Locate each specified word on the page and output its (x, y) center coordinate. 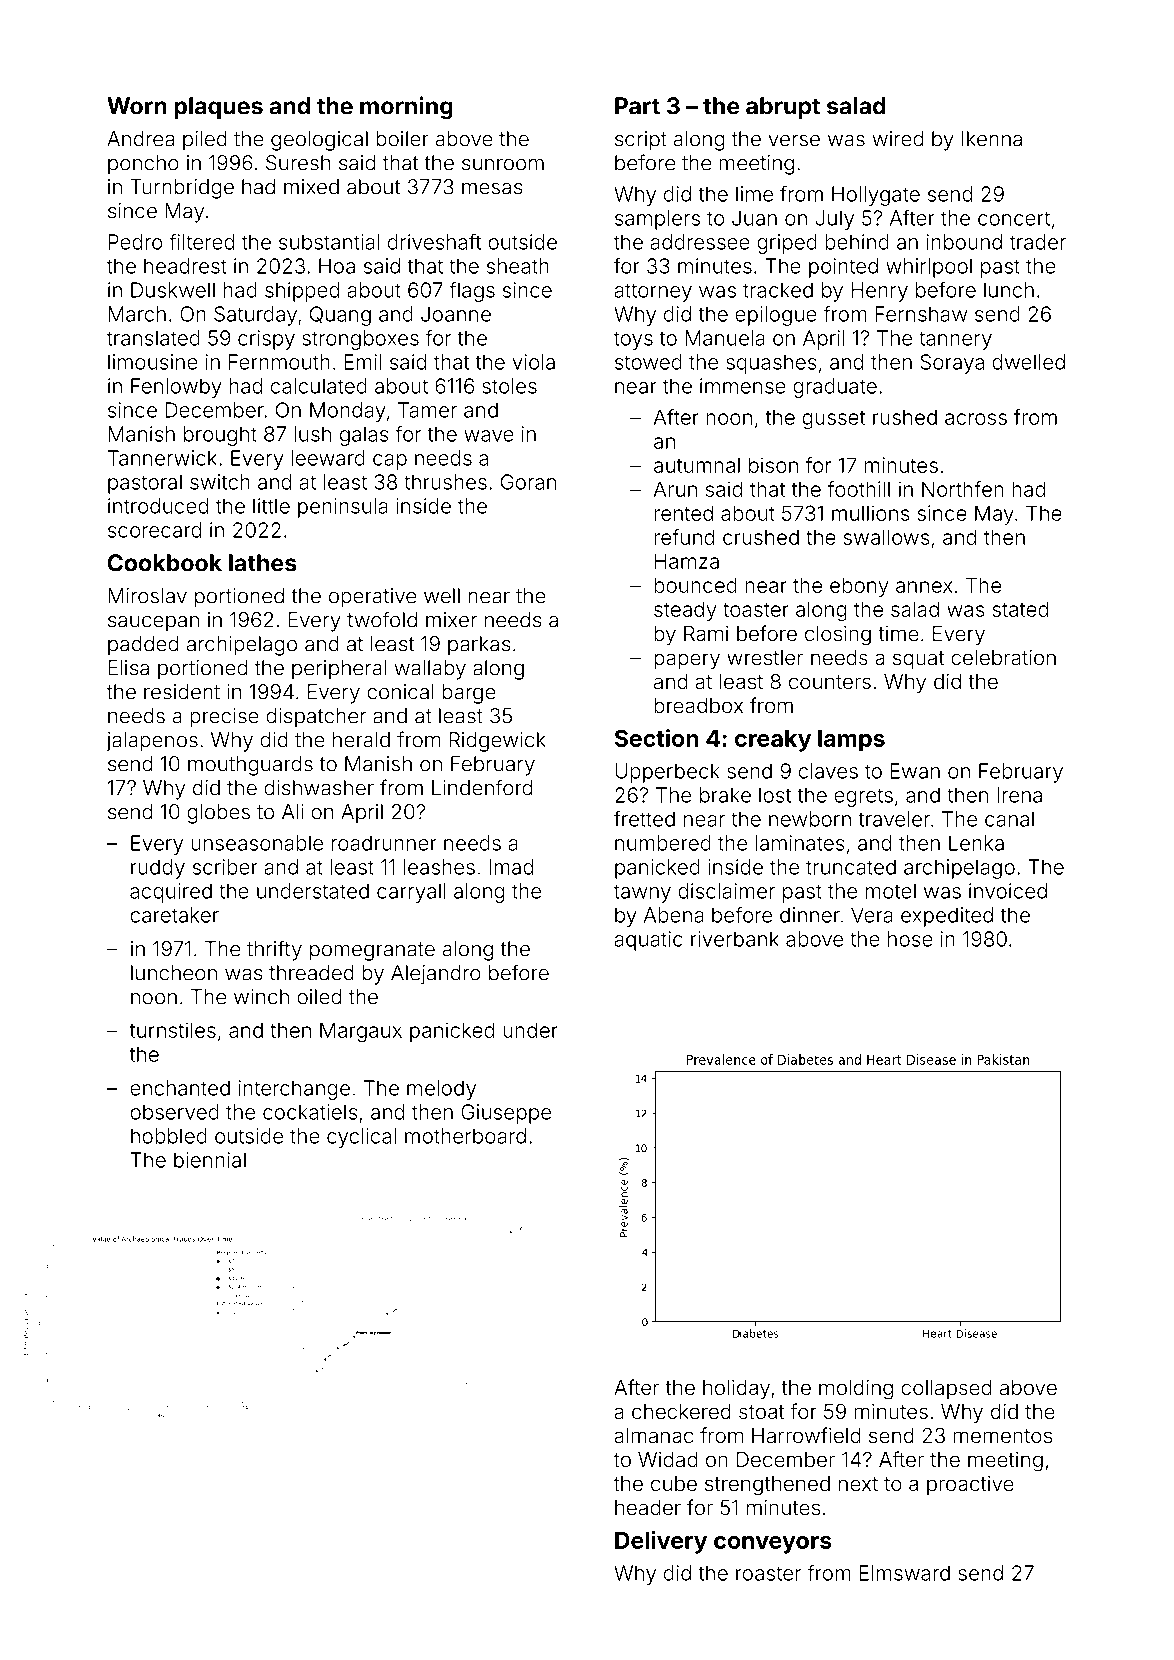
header (648, 1507)
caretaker (174, 915)
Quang (340, 316)
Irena (1019, 795)
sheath (518, 266)
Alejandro (436, 975)
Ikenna (992, 139)
